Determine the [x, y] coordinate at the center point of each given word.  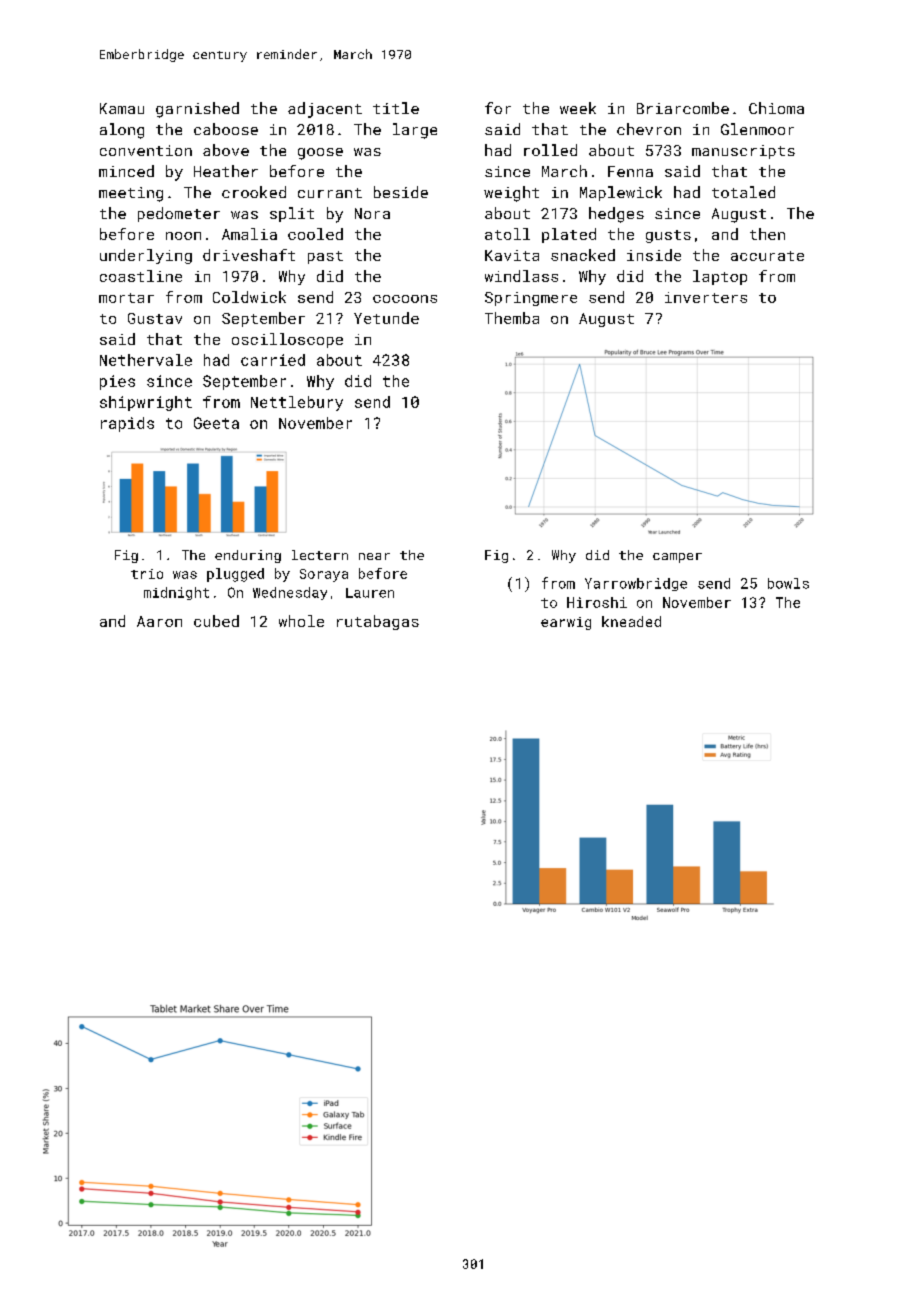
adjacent [325, 110]
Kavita [512, 255]
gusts [668, 236]
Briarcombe [683, 108]
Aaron [159, 621]
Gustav [155, 318]
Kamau [122, 108]
